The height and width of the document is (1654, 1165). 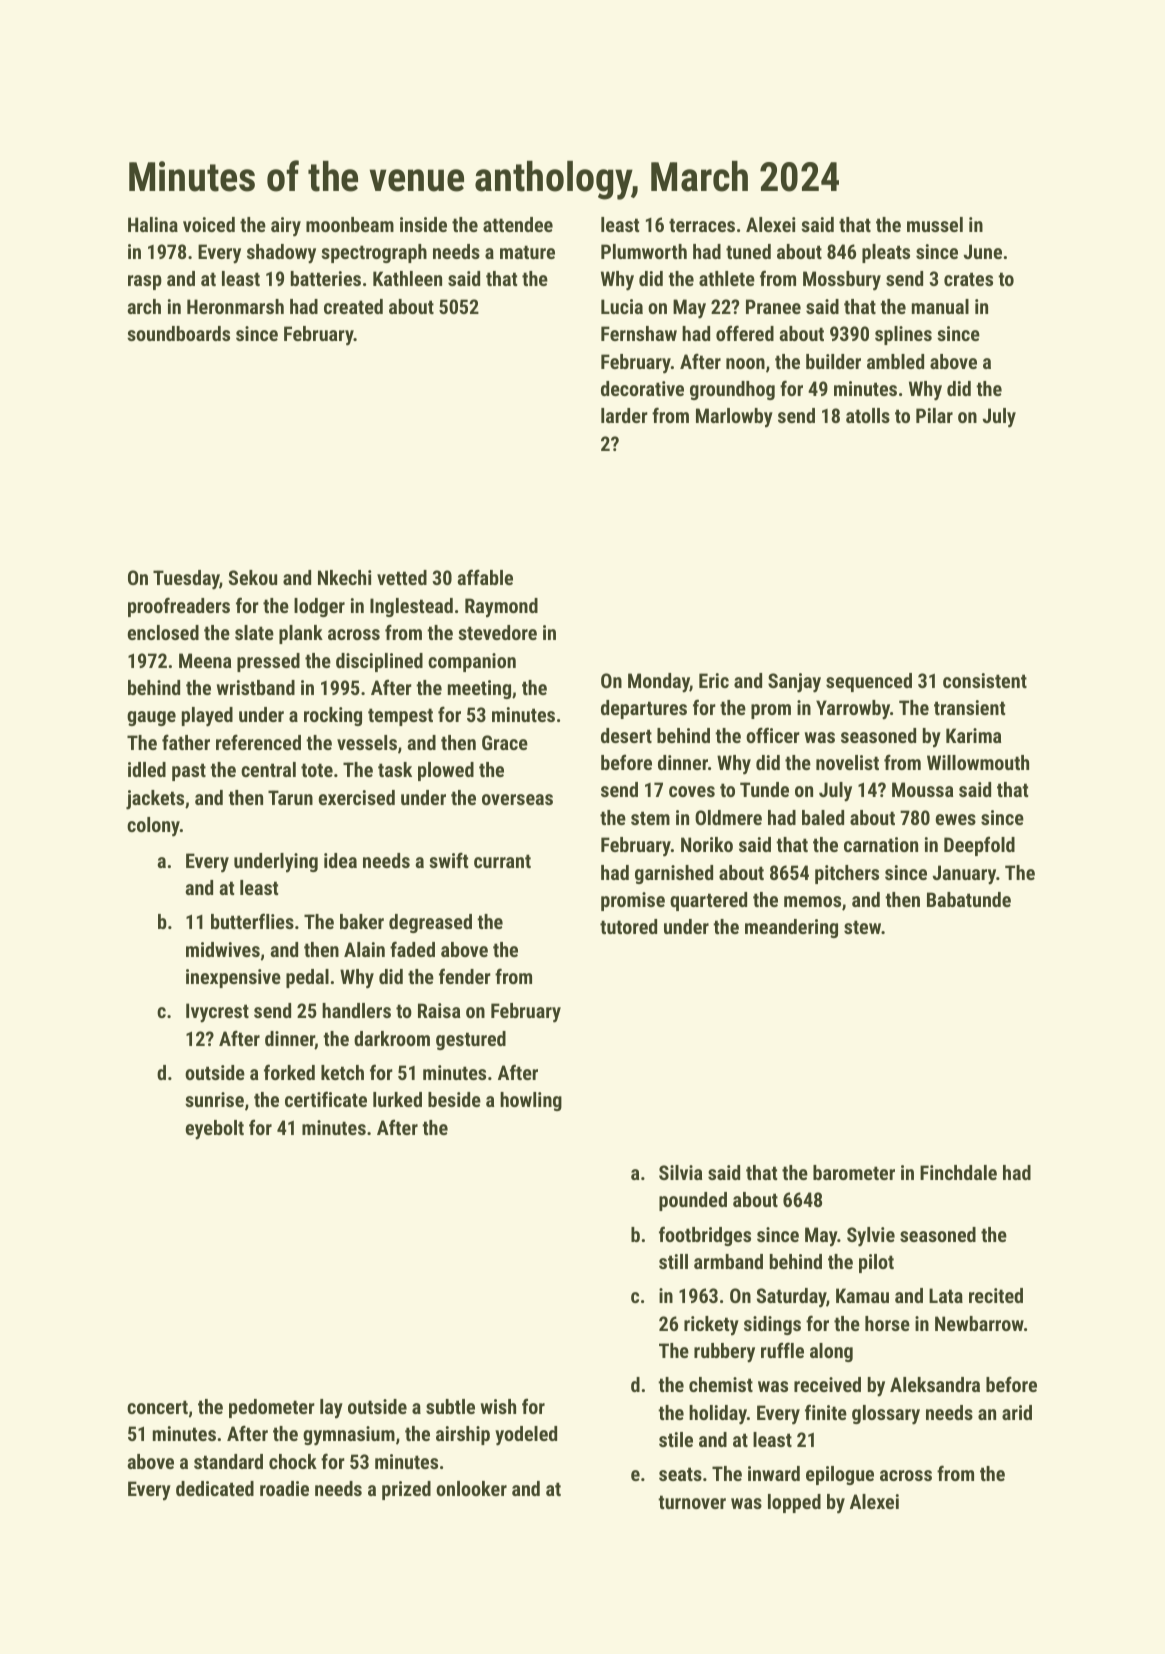 I want to click on exercised, so click(x=357, y=797).
